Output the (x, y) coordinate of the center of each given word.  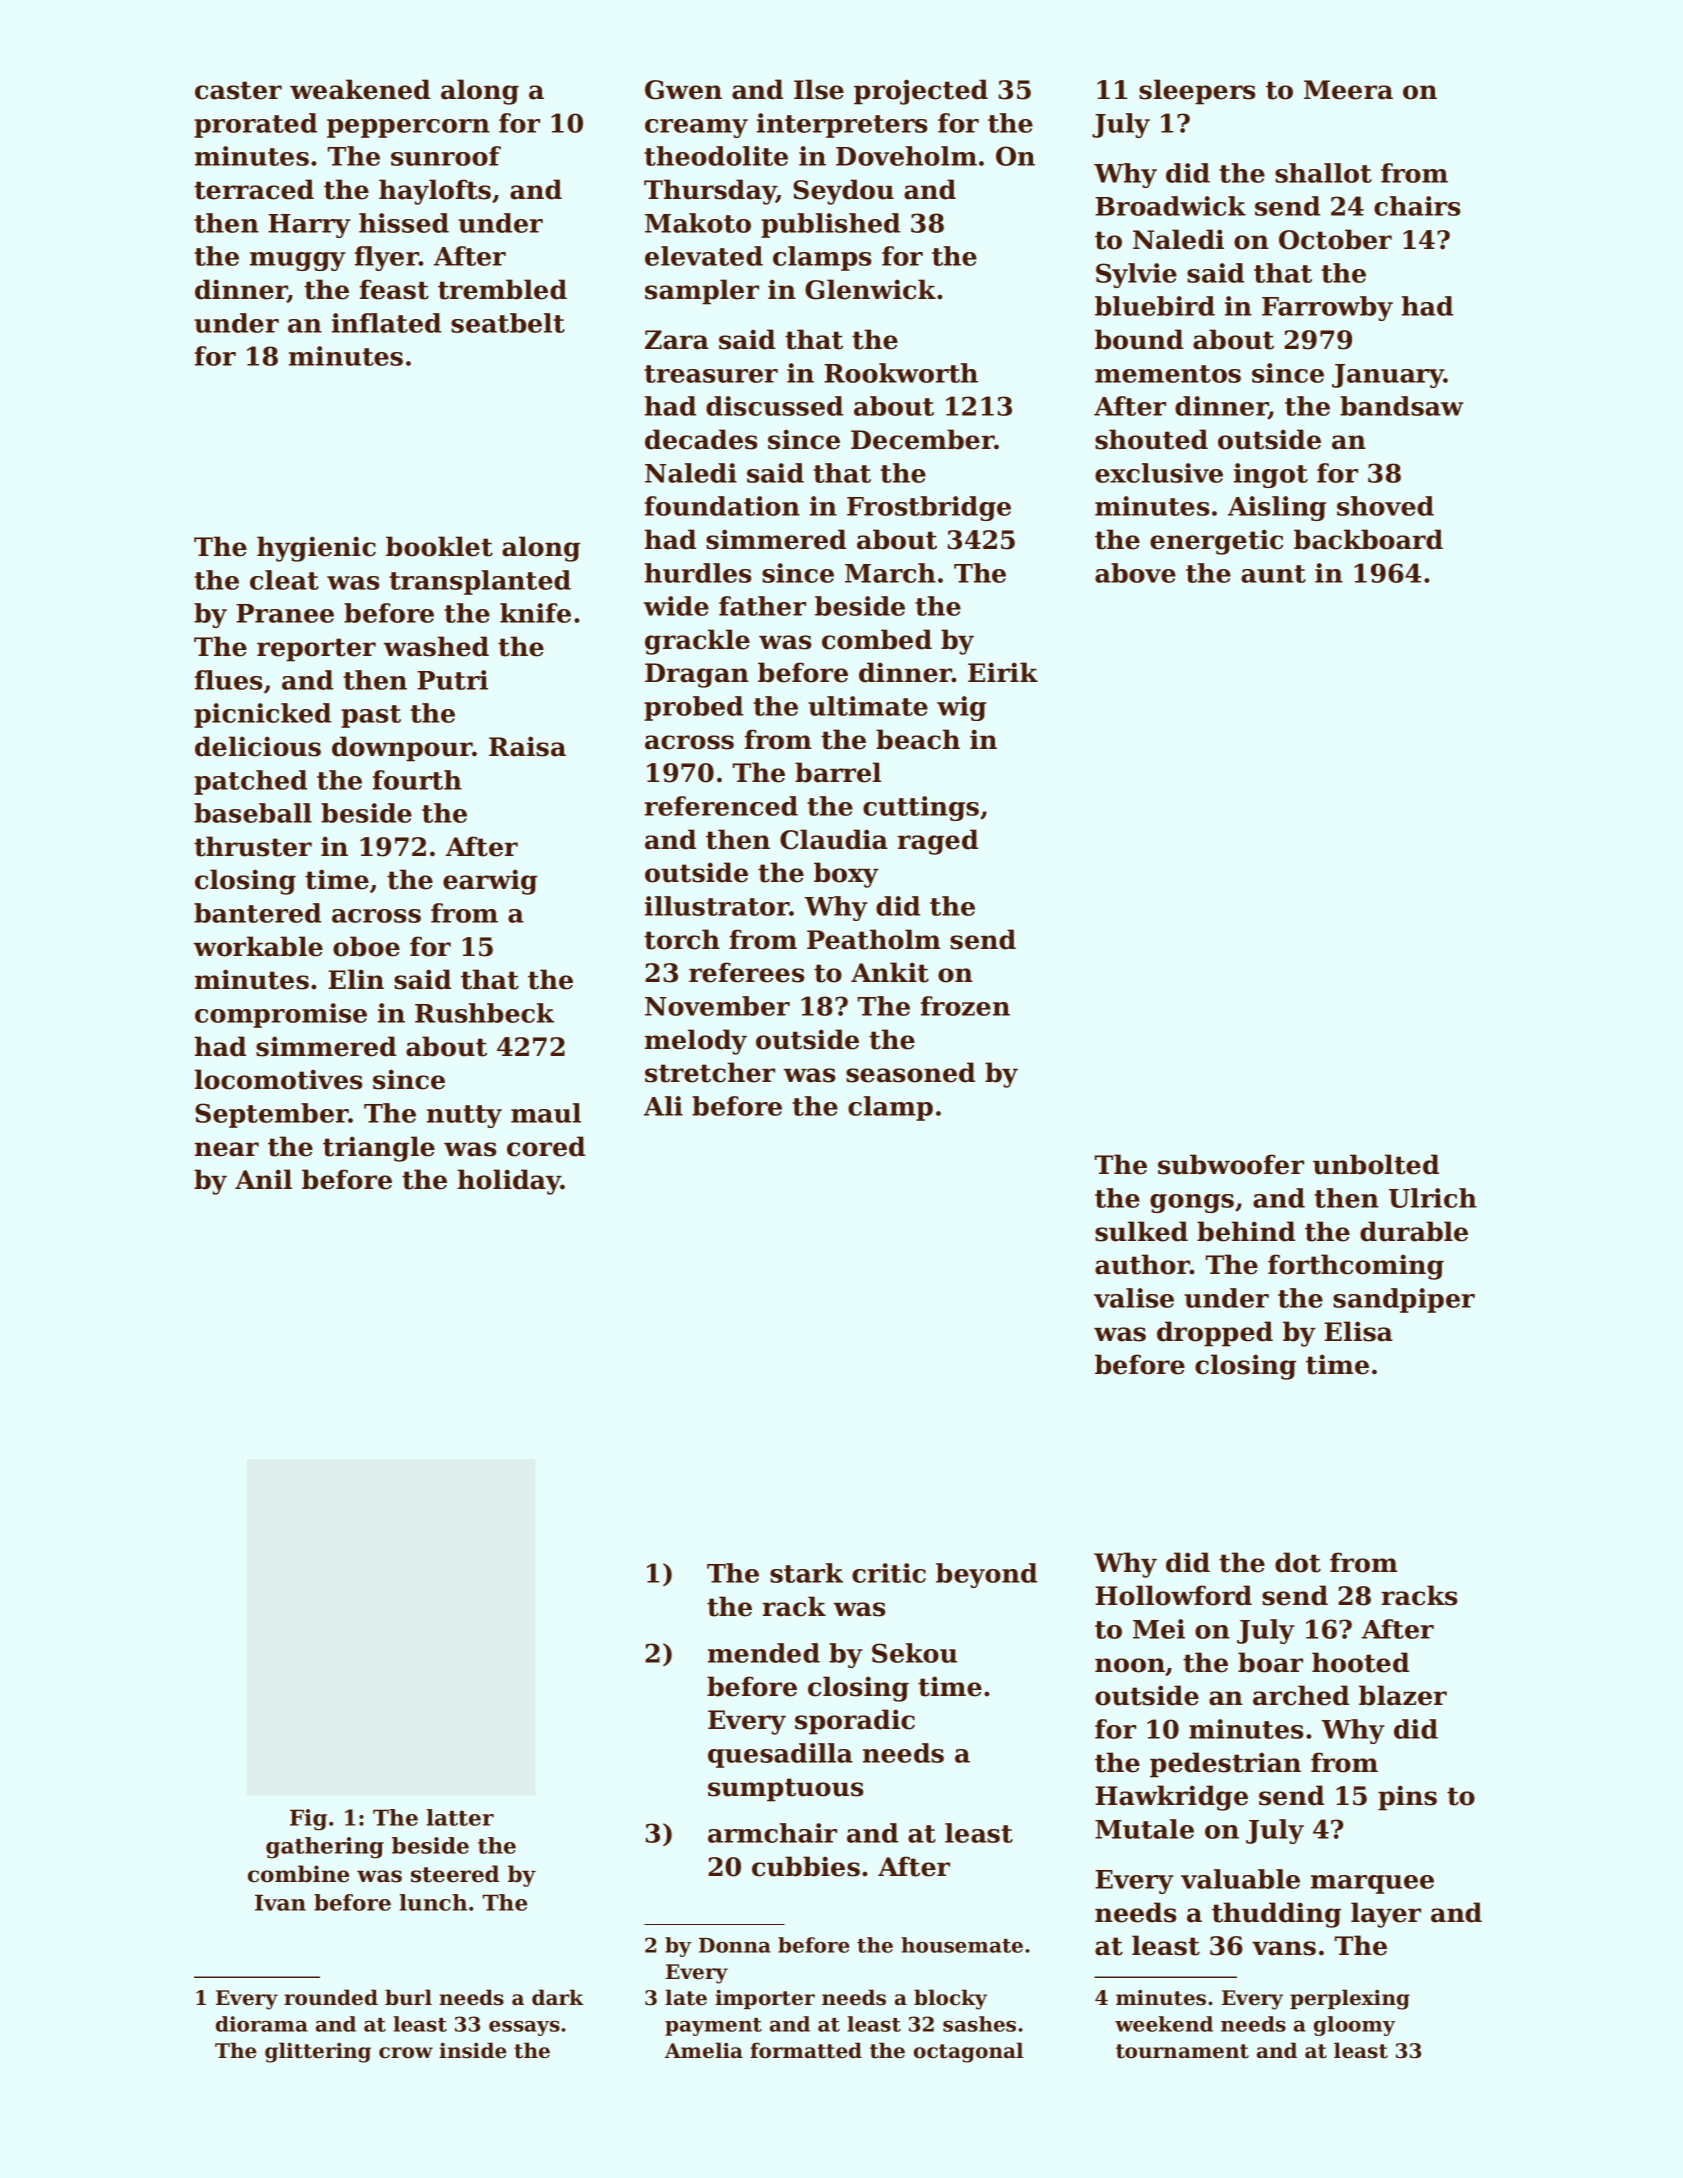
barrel (838, 772)
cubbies (806, 1866)
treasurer (711, 374)
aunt (1273, 574)
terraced (254, 189)
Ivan (280, 1902)
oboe (366, 946)
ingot (1271, 475)
